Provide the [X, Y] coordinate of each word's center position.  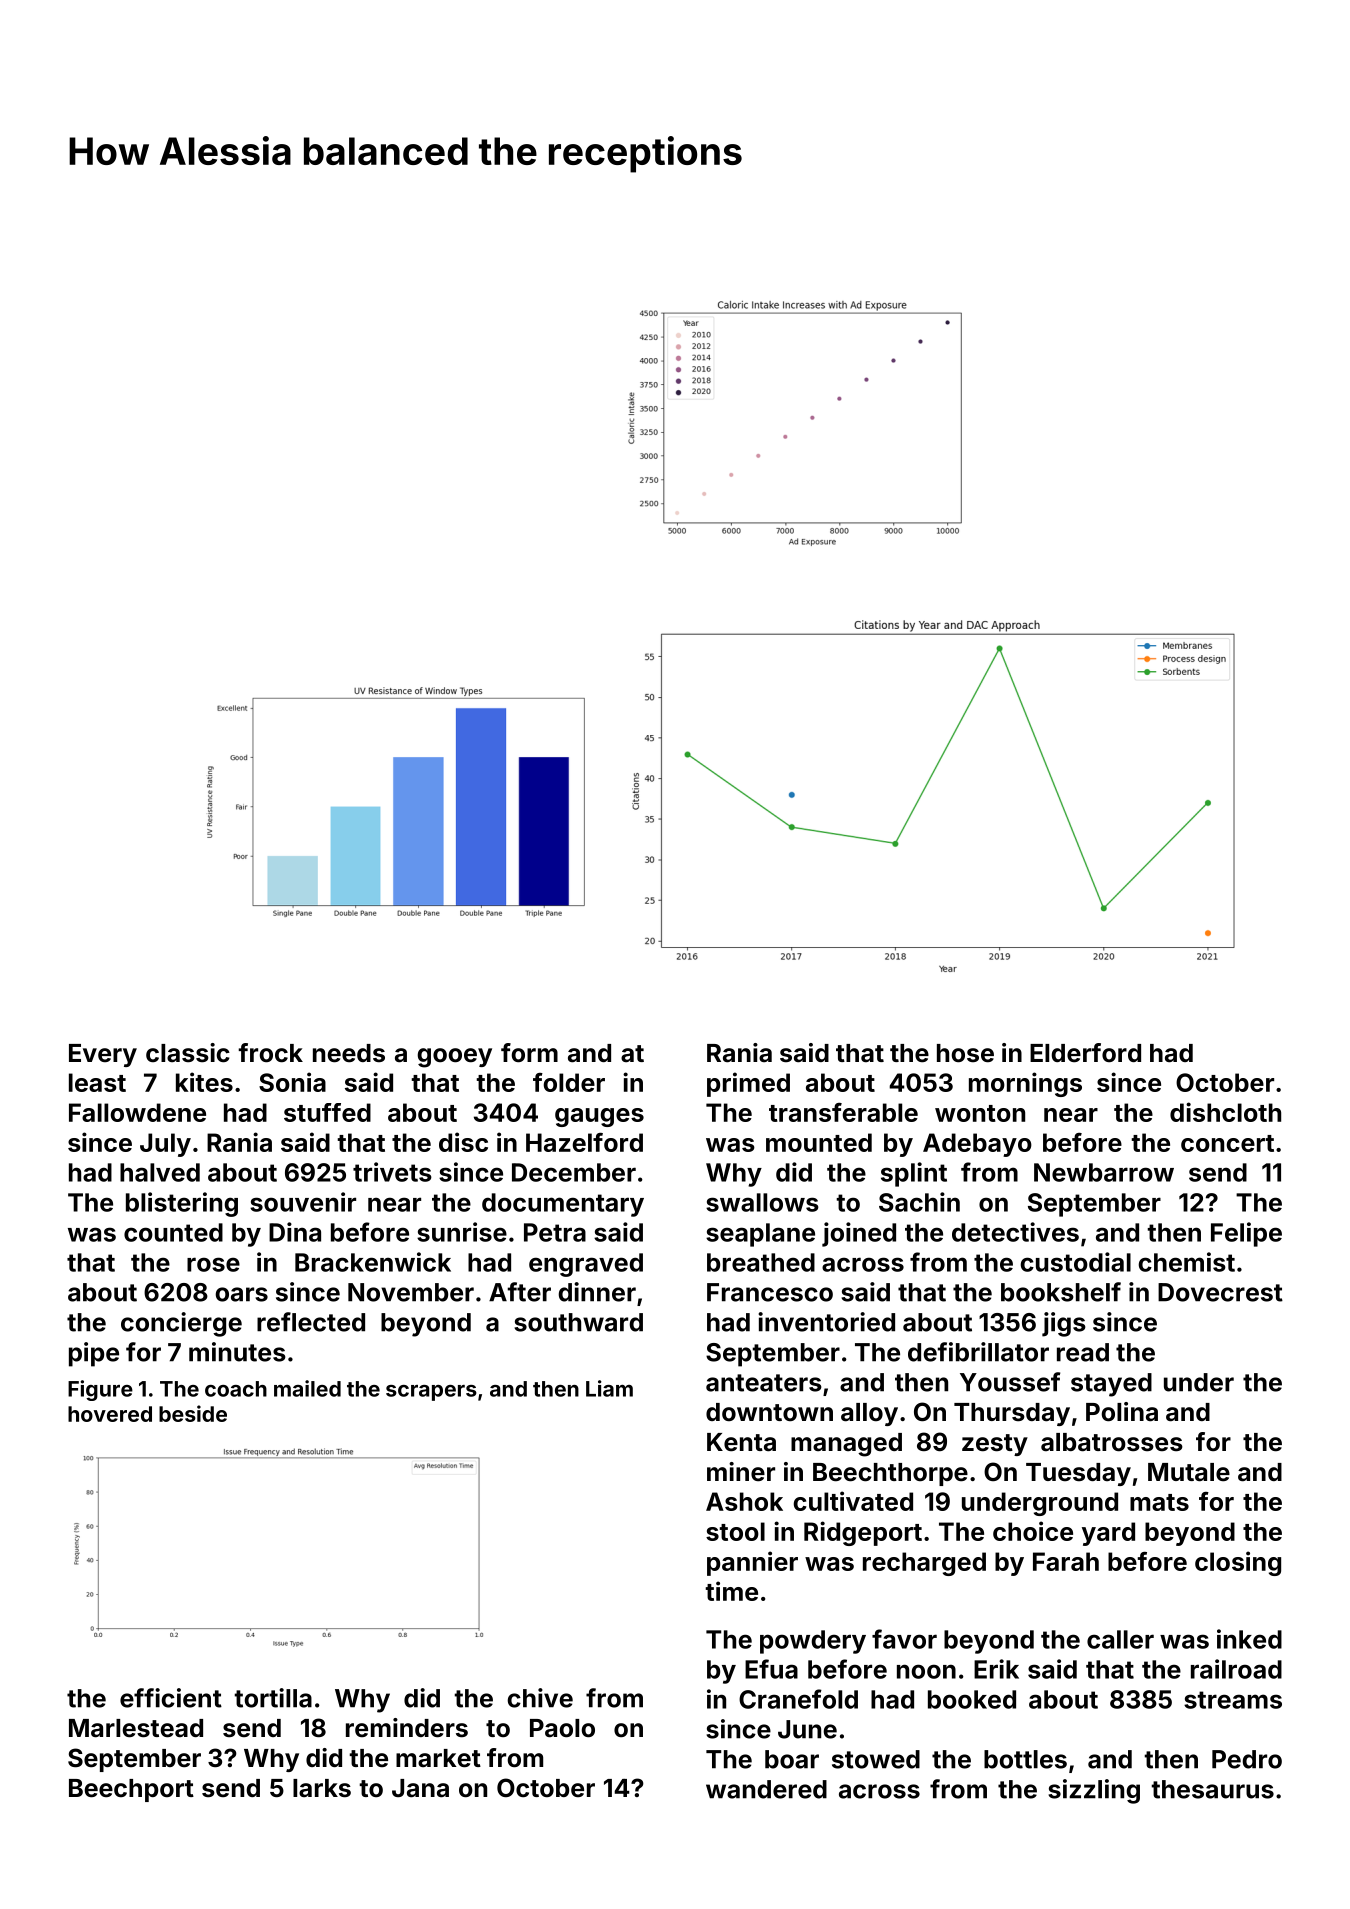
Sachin [919, 1202]
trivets [392, 1172]
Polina [1122, 1412]
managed [846, 1445]
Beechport [131, 1790]
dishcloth [1225, 1112]
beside [193, 1413]
